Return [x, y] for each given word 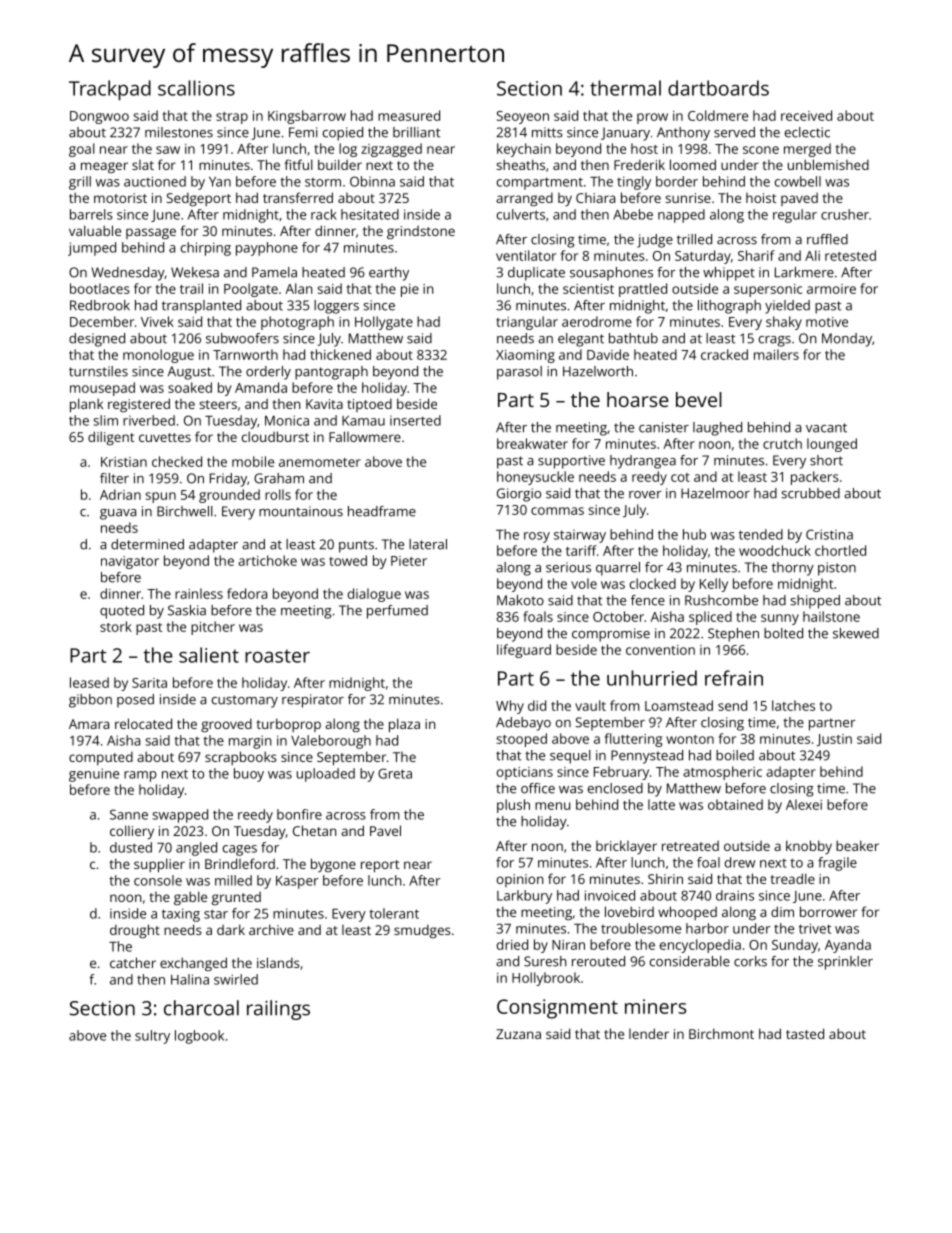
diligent [111, 438]
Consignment [557, 1009]
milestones [179, 132]
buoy [249, 775]
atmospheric [722, 773]
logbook [199, 1037]
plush [513, 806]
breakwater [532, 443]
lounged [832, 445]
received [806, 115]
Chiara [595, 198]
